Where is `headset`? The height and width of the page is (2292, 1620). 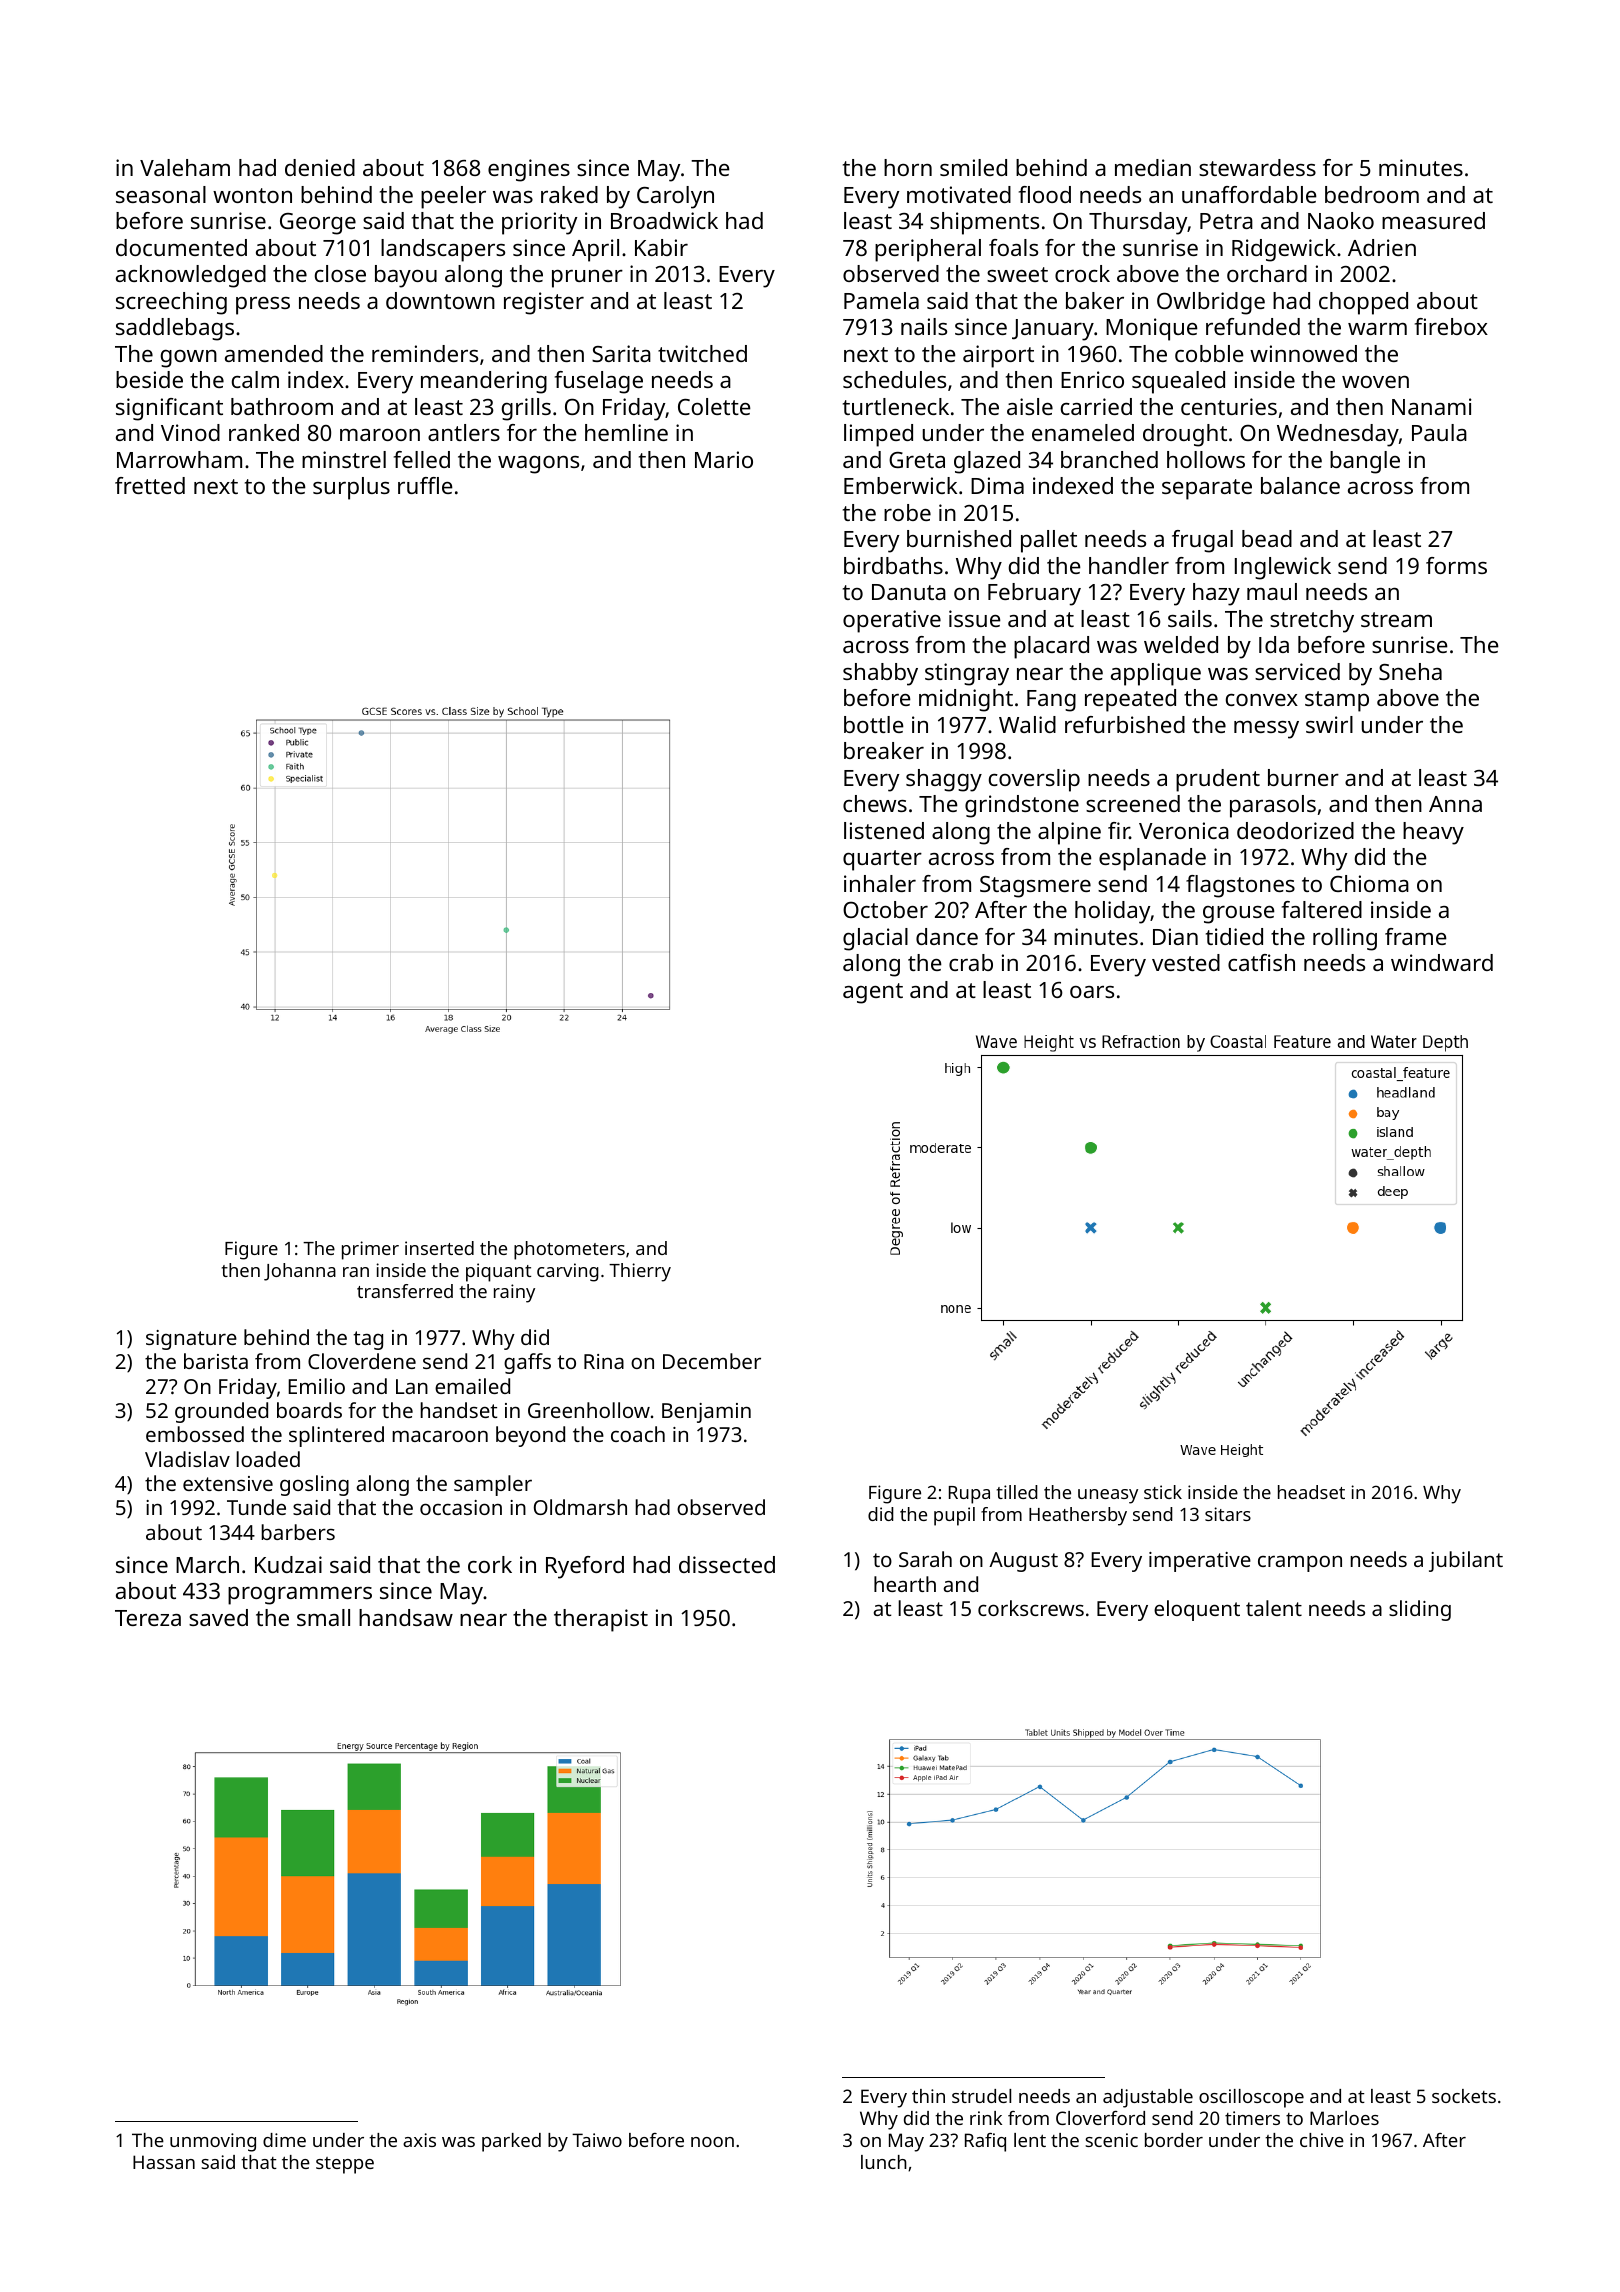
headset is located at coordinates (1311, 1492).
